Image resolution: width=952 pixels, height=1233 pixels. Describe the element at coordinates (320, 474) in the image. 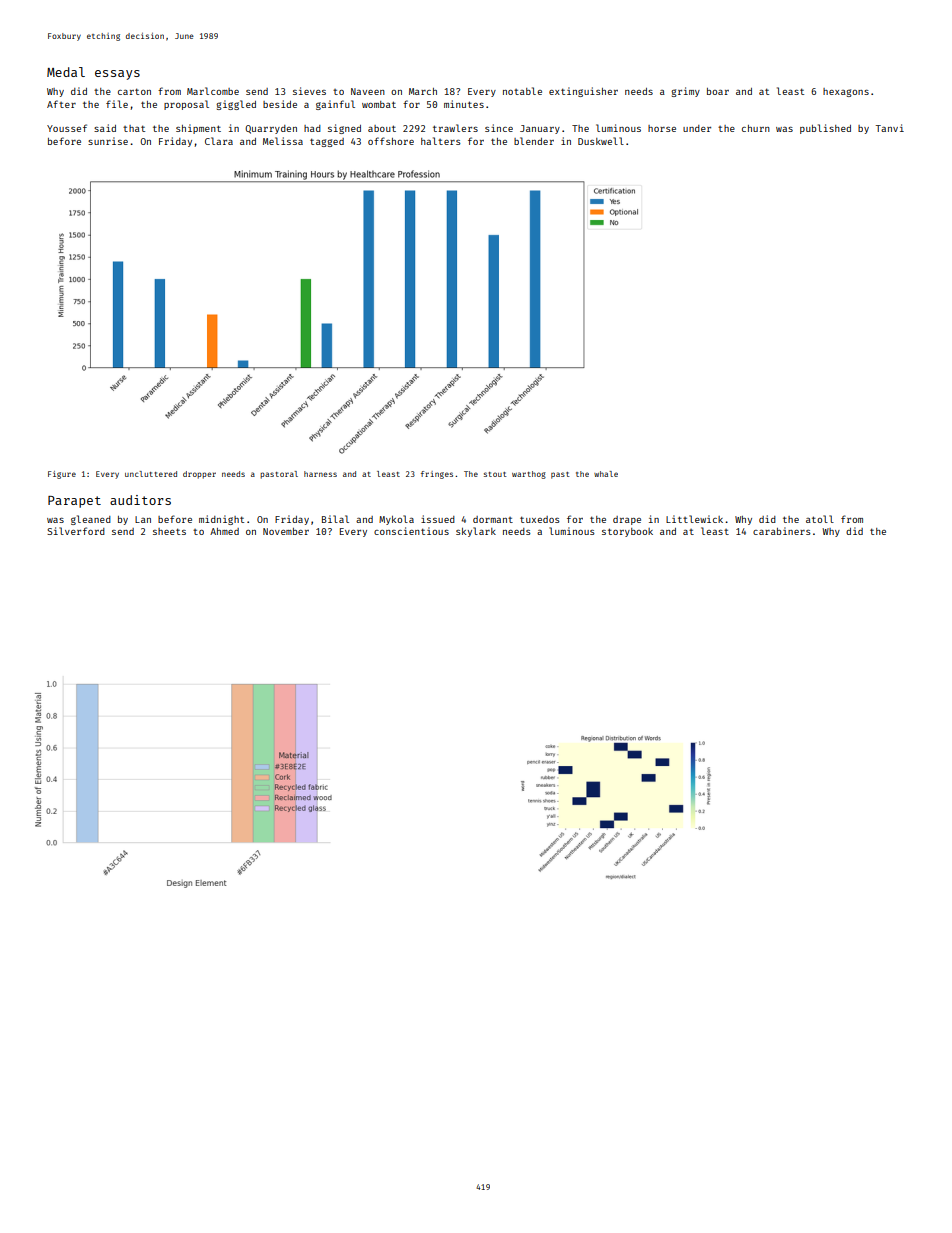

I see `harness` at that location.
